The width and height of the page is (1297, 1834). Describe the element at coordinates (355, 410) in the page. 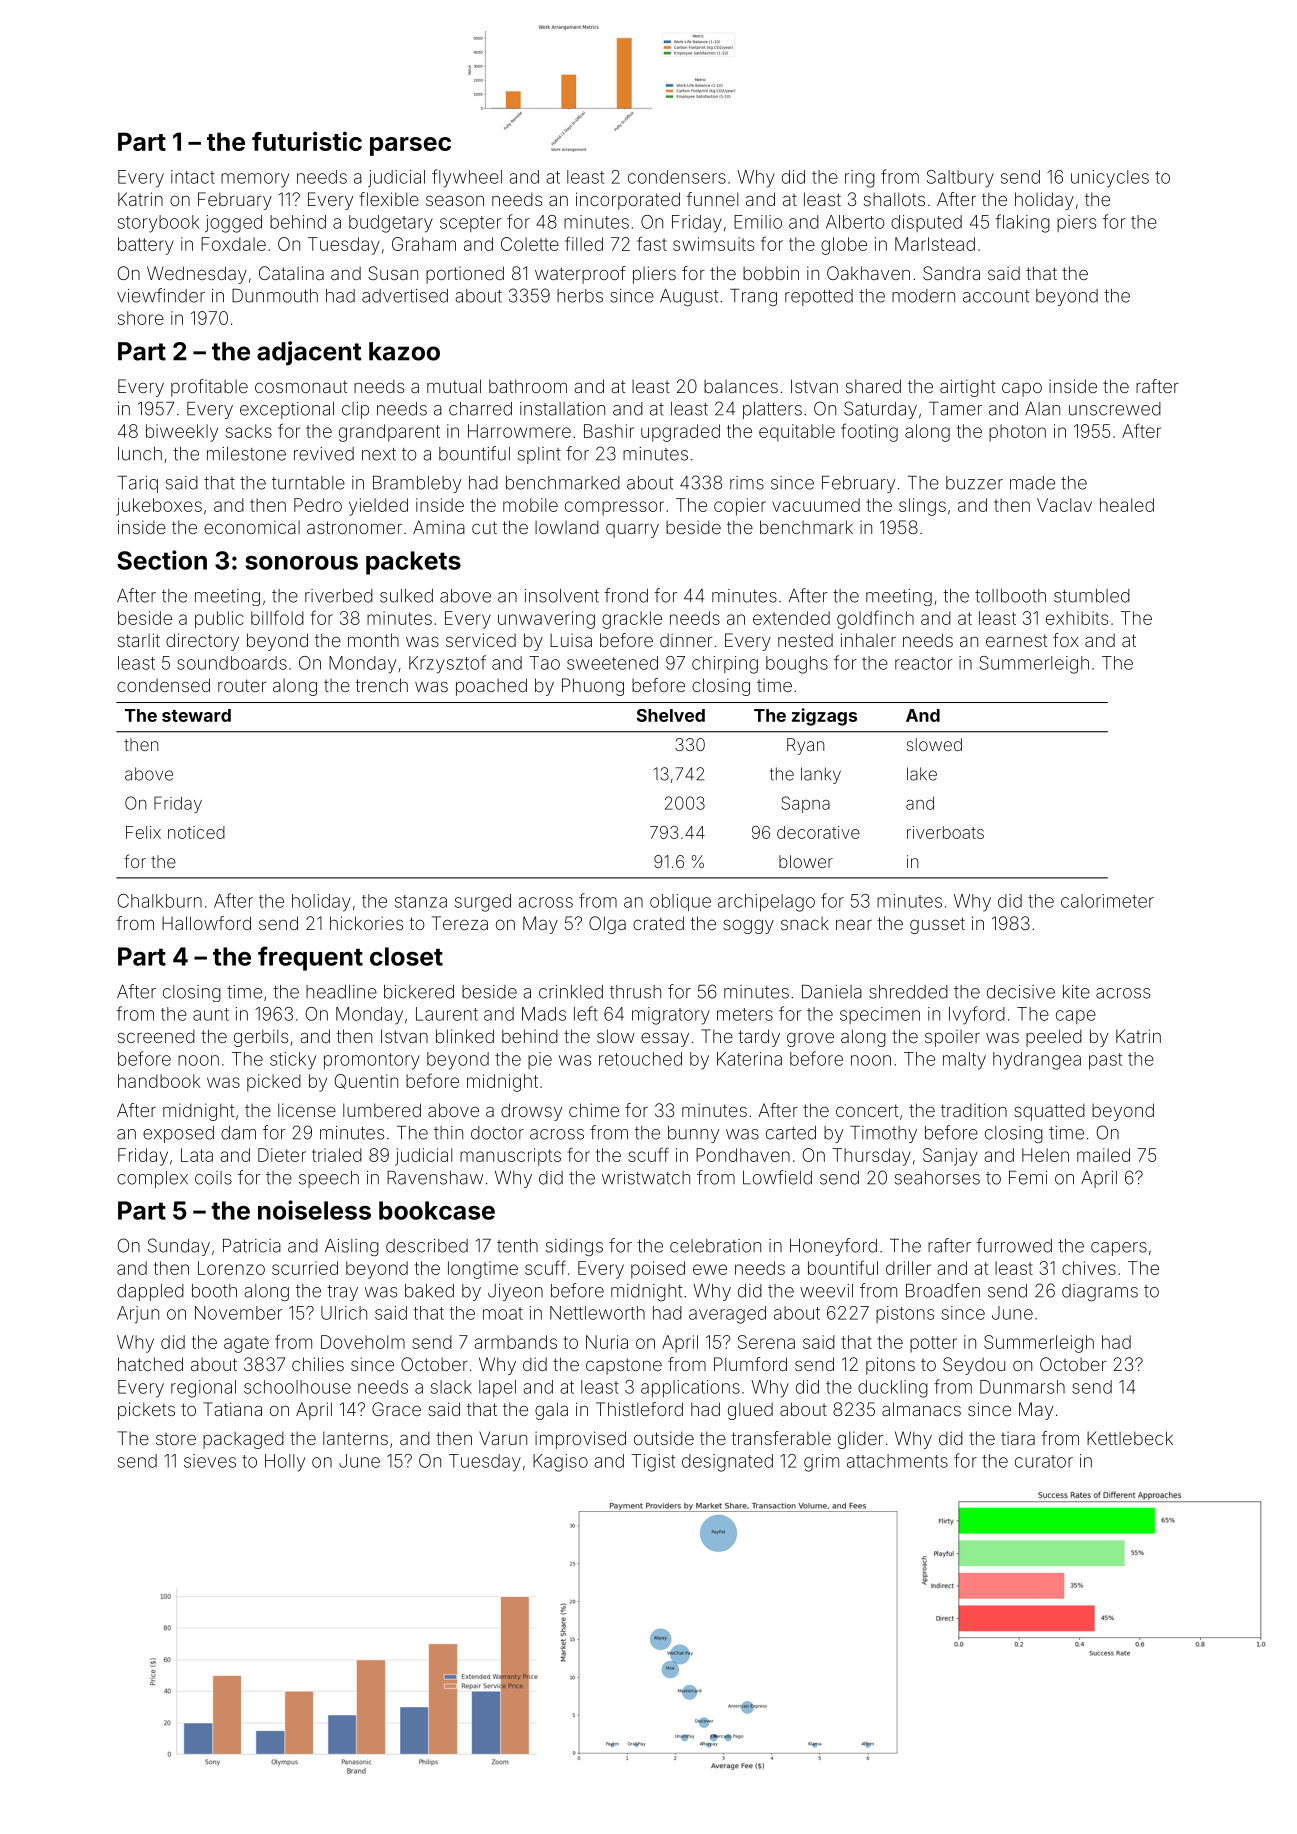

I see `clip` at that location.
